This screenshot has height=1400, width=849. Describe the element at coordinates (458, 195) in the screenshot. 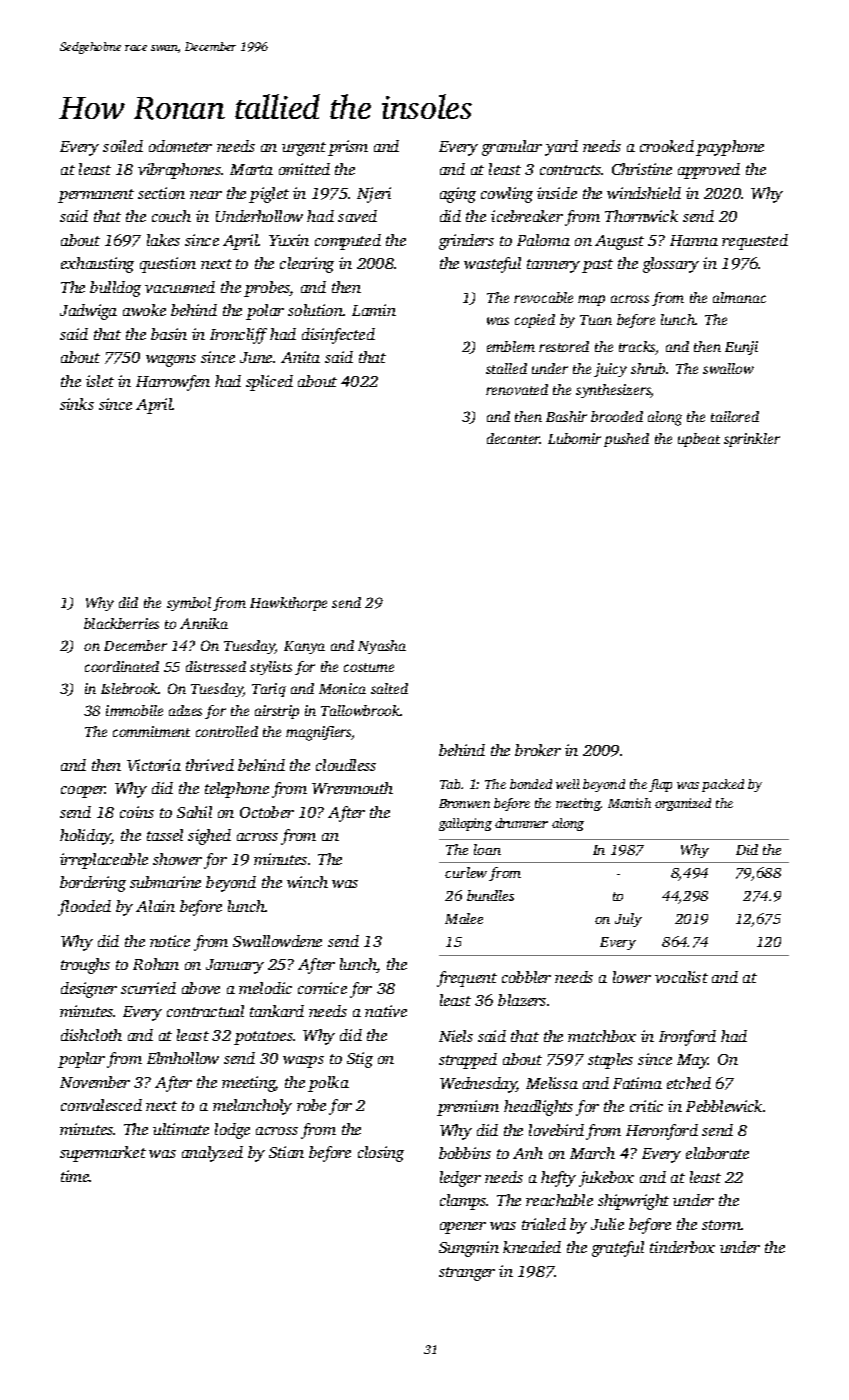

I see `aging` at that location.
